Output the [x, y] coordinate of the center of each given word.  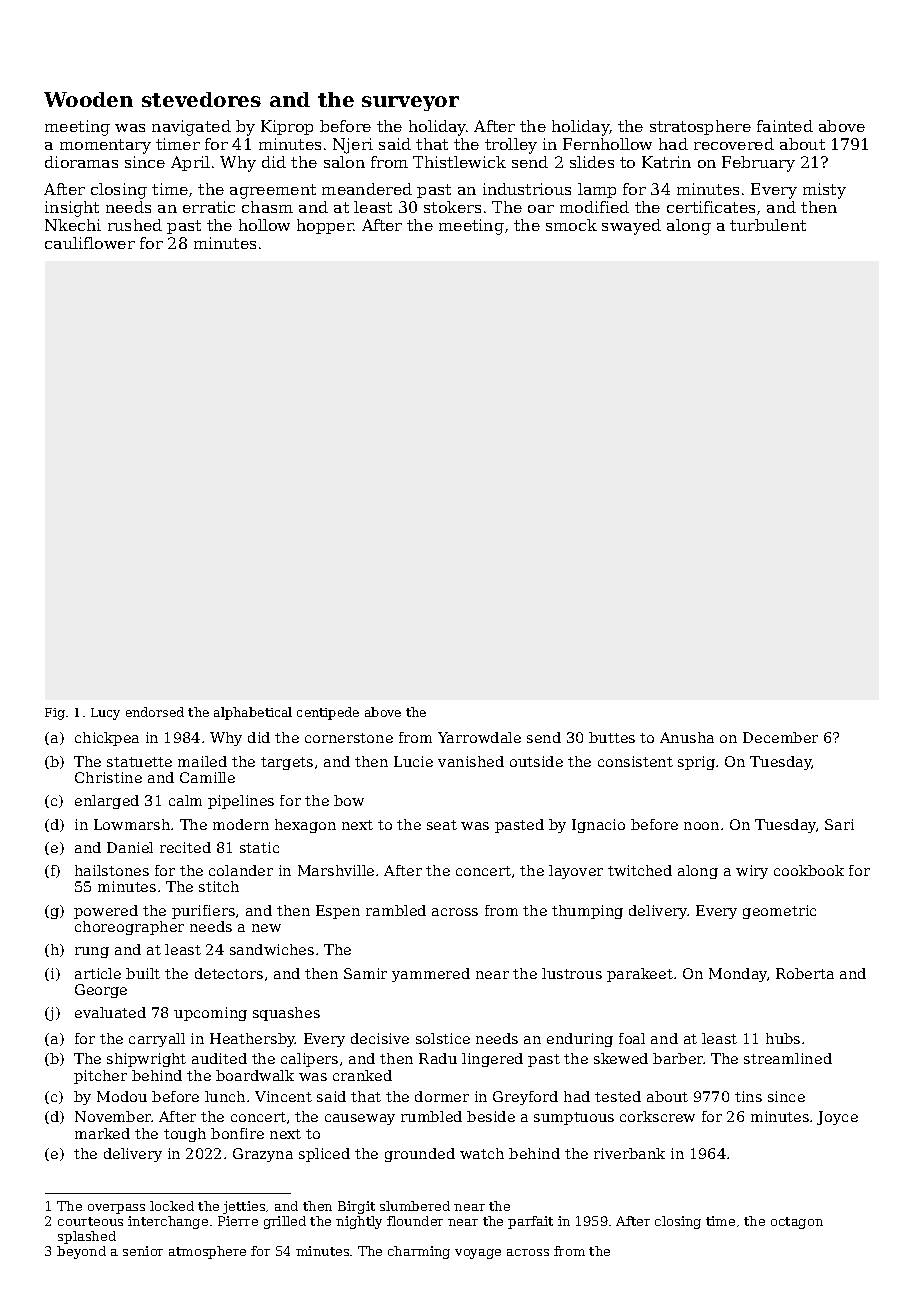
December [780, 737]
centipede [328, 713]
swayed [631, 227]
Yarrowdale [479, 737]
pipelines [241, 802]
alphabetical [253, 713]
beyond [81, 1252]
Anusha [687, 737]
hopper [325, 226]
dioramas [81, 162]
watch [482, 1153]
